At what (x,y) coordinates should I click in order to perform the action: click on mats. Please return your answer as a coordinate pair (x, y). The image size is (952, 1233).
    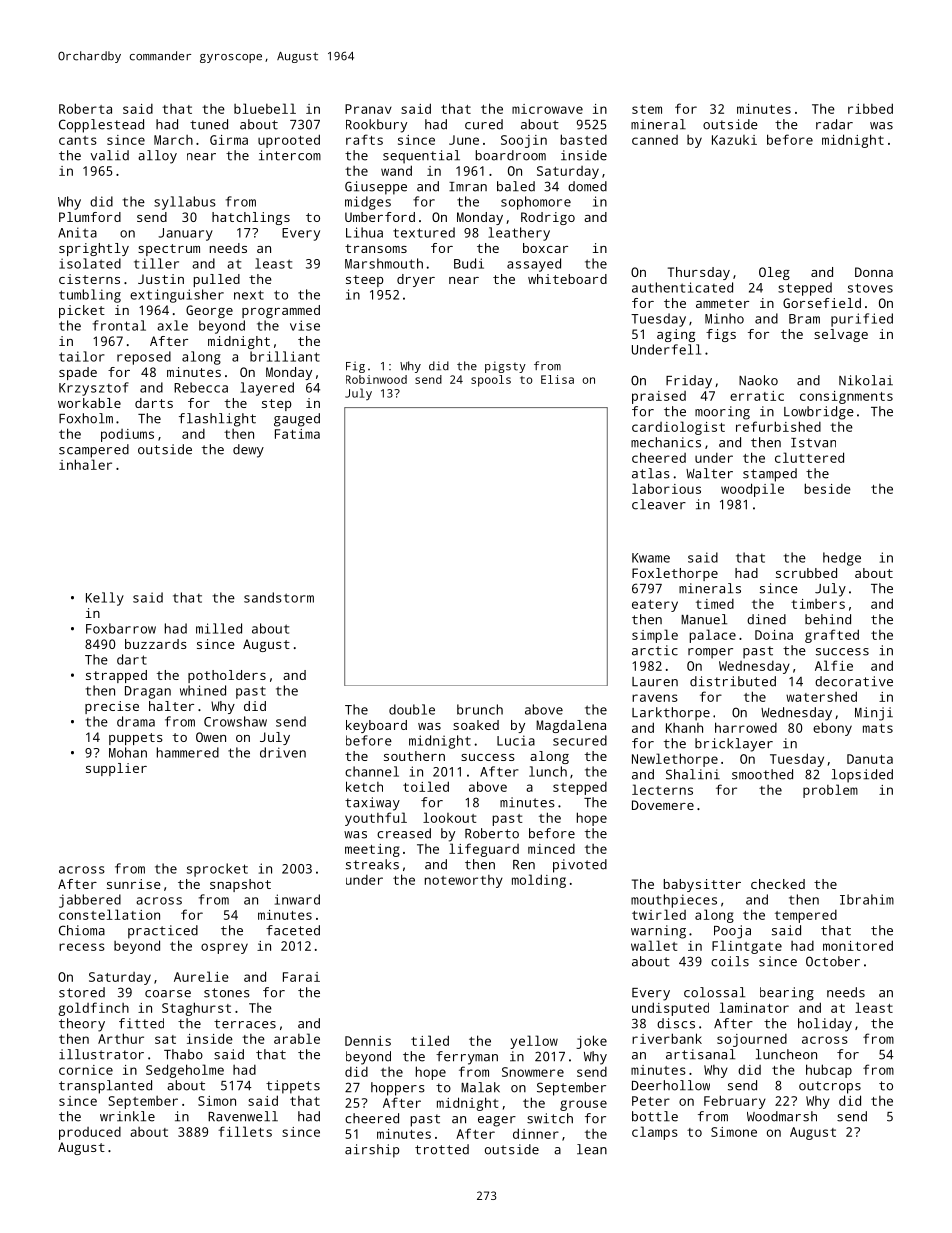
    Looking at the image, I should click on (878, 728).
